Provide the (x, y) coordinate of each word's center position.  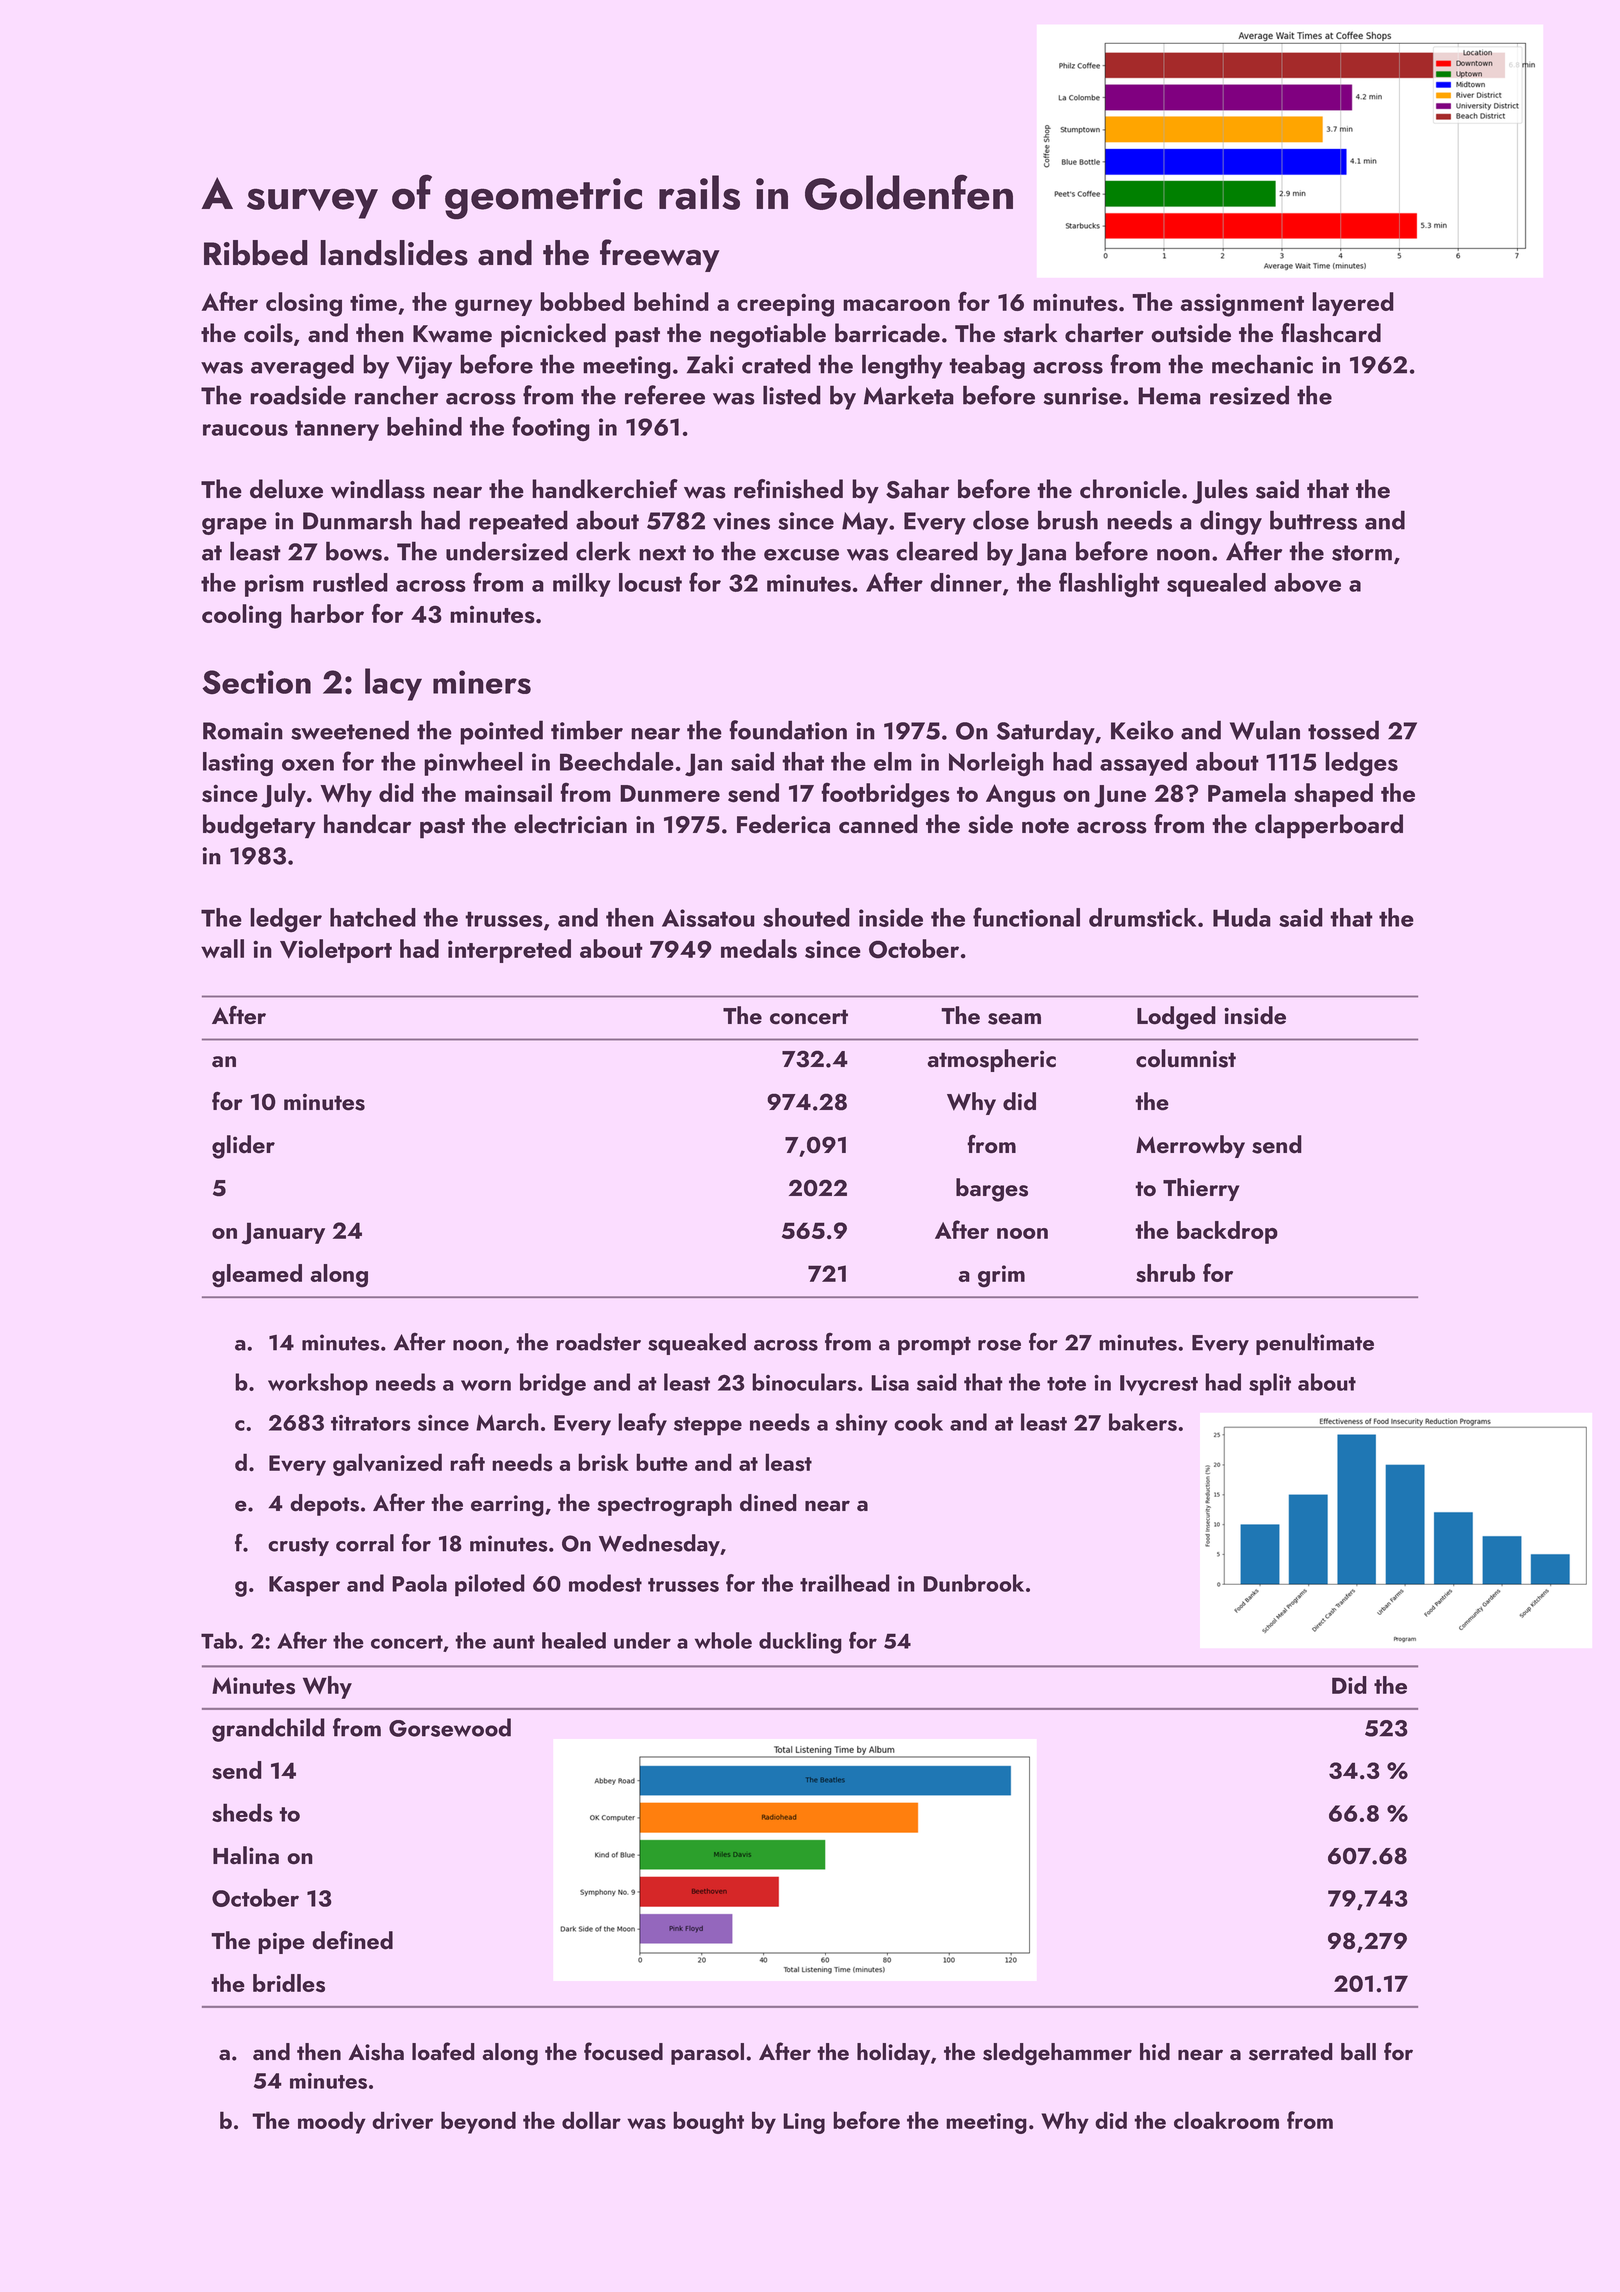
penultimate (1315, 1344)
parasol (707, 2054)
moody (332, 2122)
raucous (245, 430)
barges (992, 1190)
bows (354, 551)
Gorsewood (450, 1727)
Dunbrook (973, 1583)
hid (1155, 2052)
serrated (1291, 2052)
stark (1030, 333)
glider (243, 1147)
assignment (1242, 305)
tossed (1343, 730)
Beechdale (617, 761)
